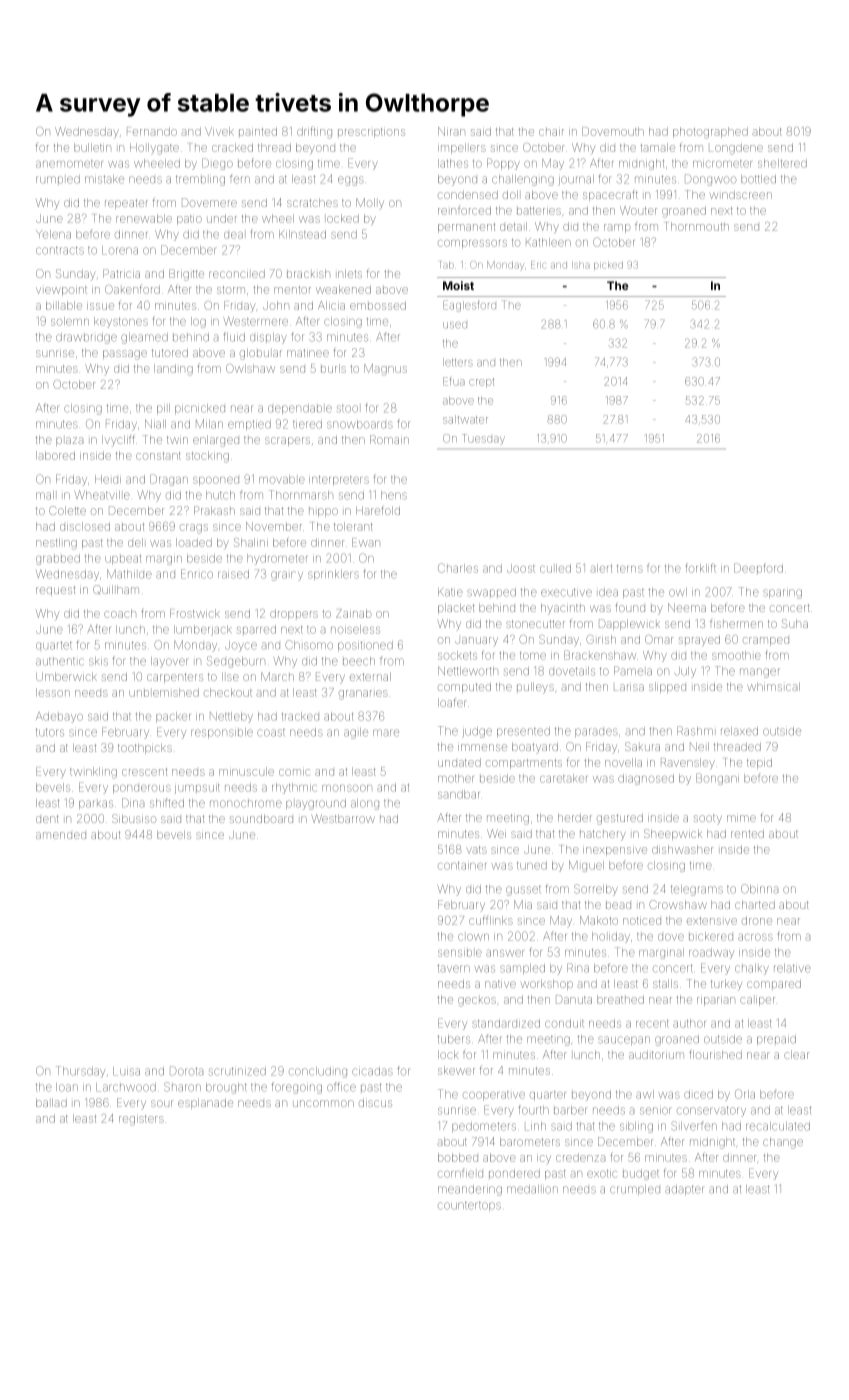  I want to click on Dorota, so click(186, 1071).
